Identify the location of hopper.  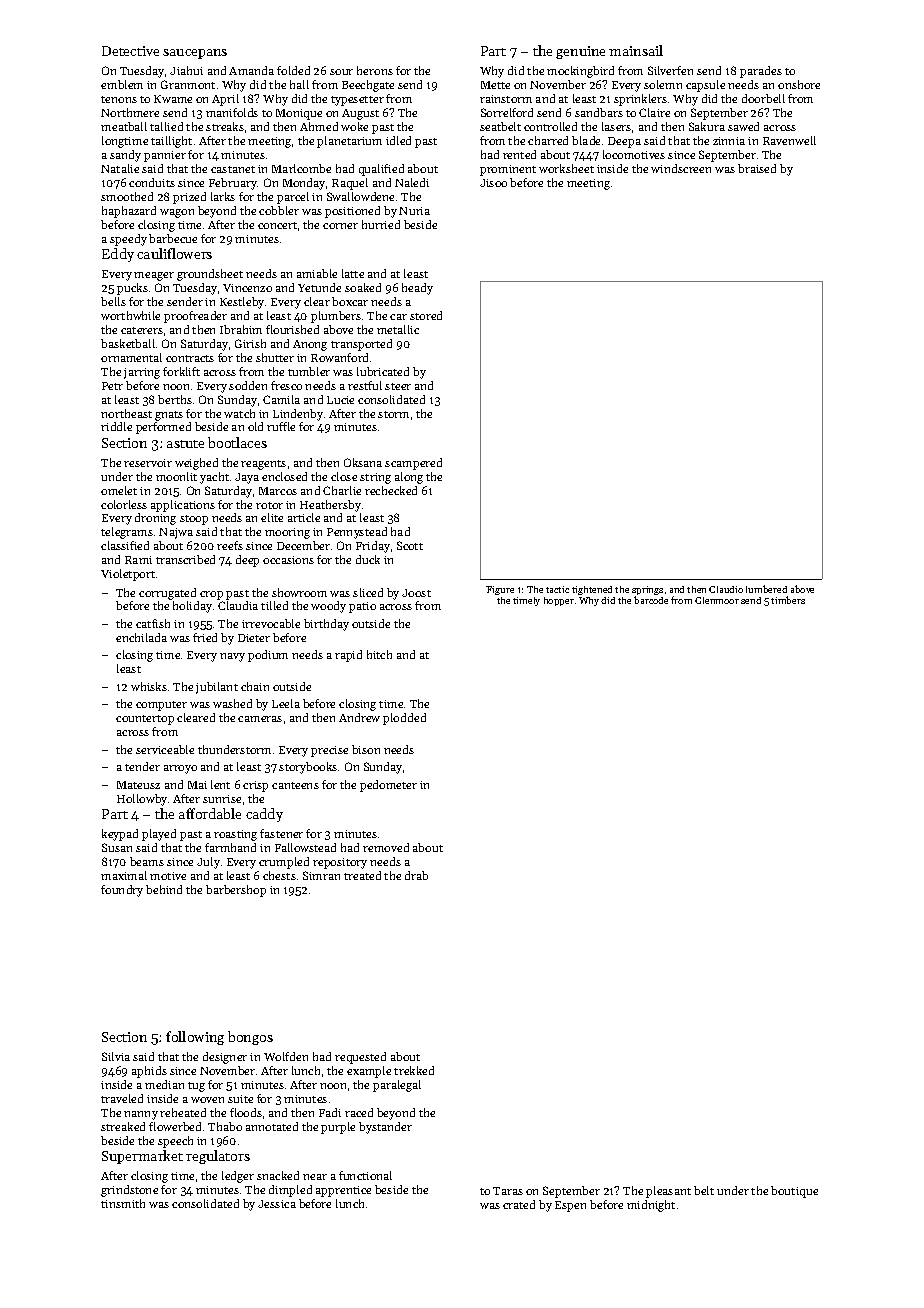
(559, 601).
